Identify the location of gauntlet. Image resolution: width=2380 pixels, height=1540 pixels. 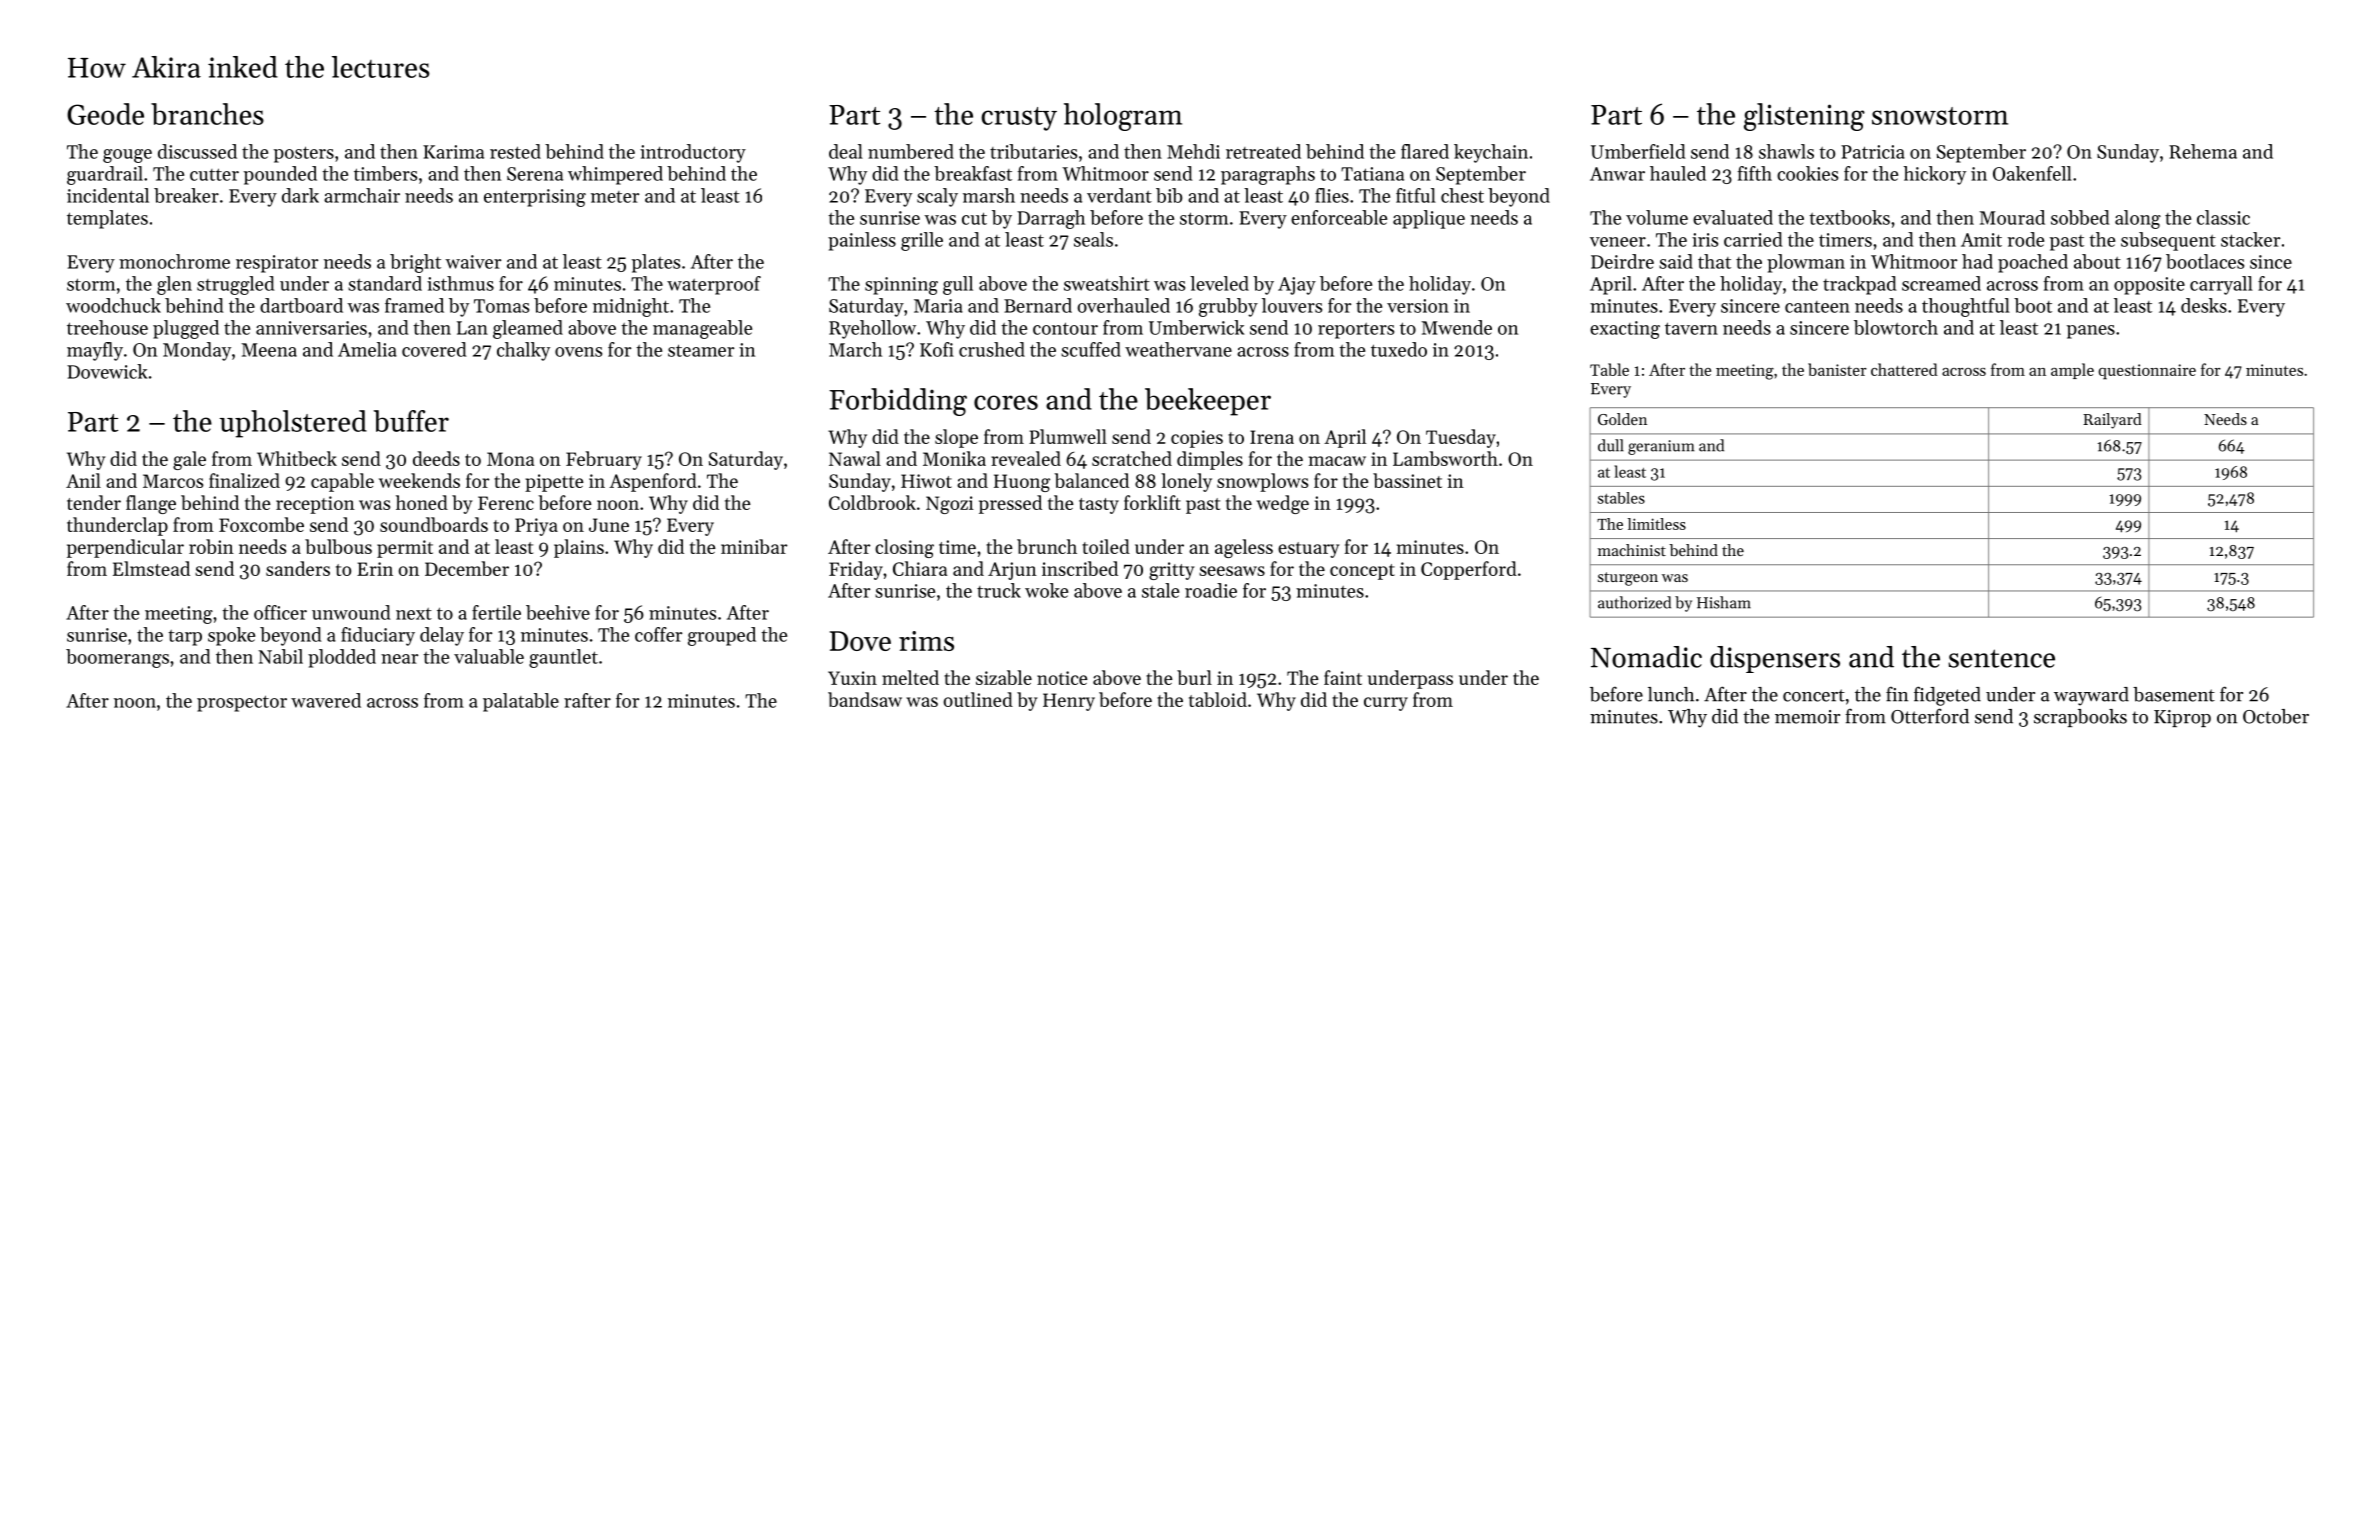
(563, 658).
